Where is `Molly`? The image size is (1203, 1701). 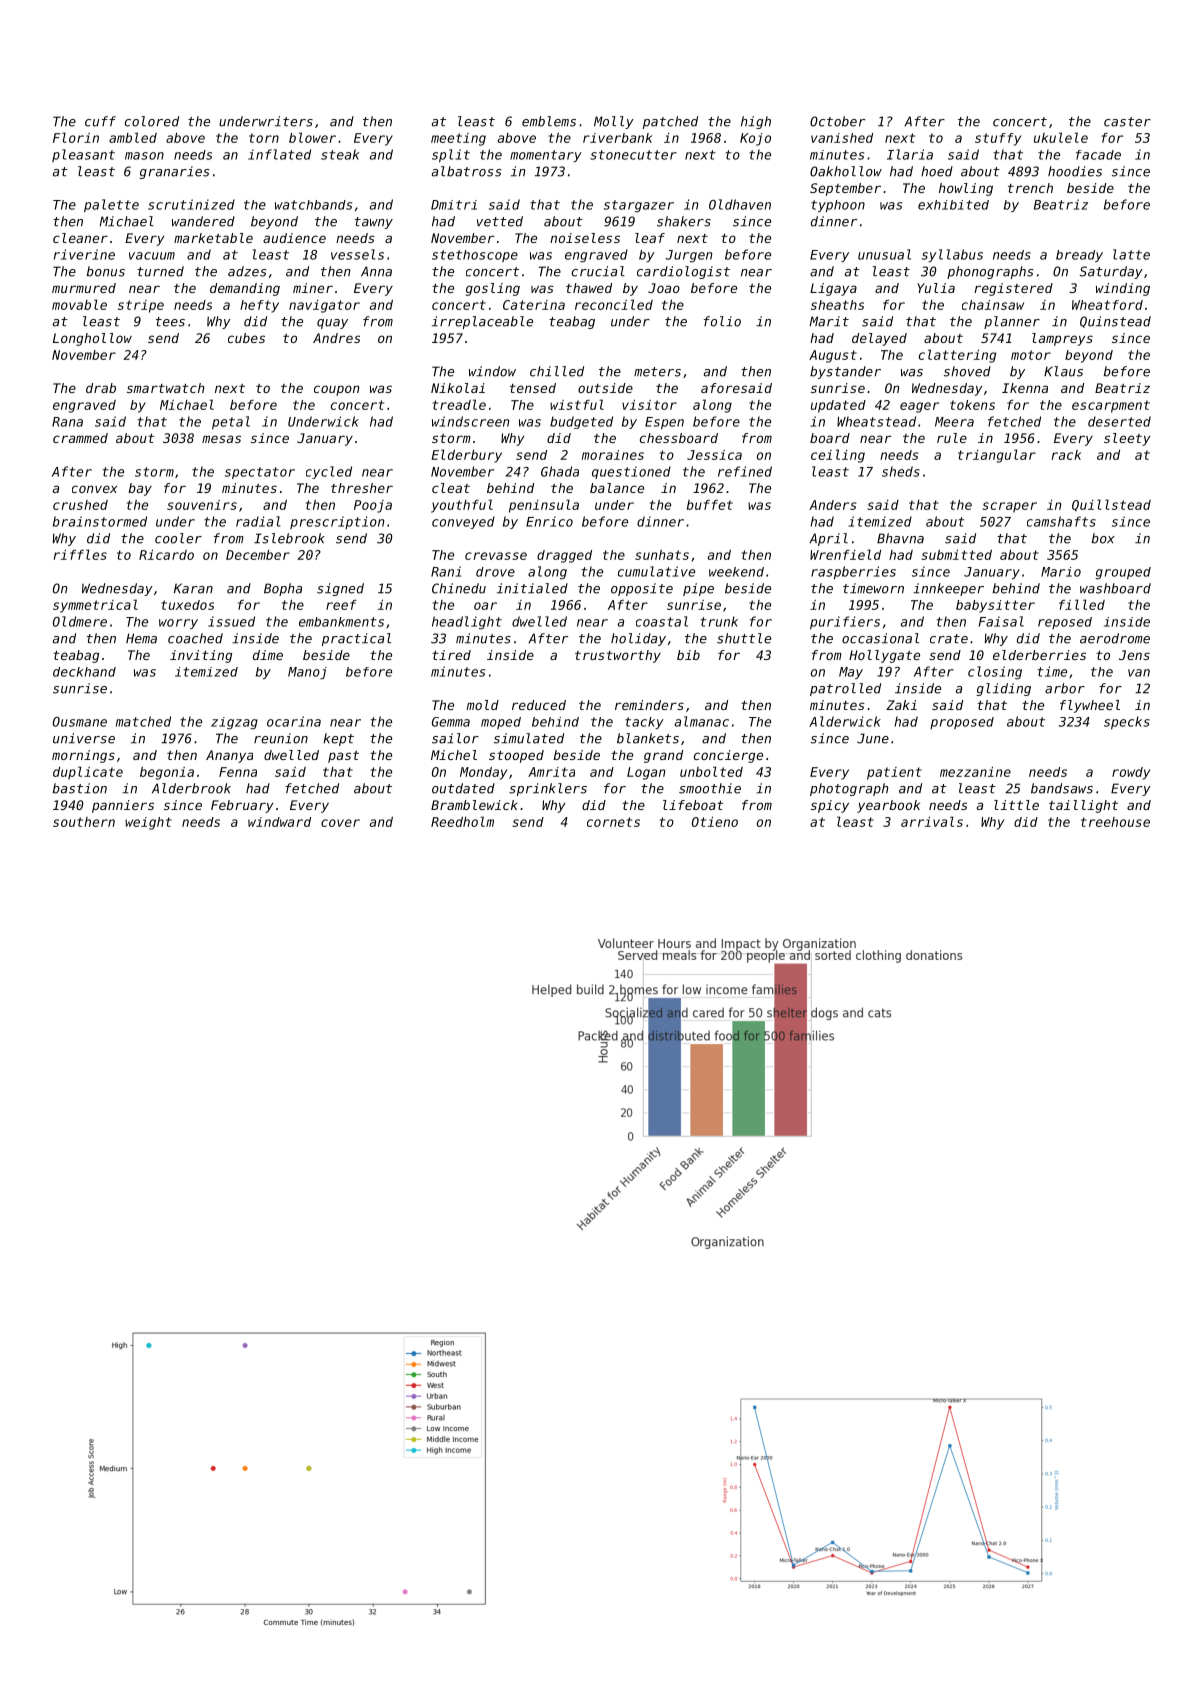
Molly is located at coordinates (614, 122).
